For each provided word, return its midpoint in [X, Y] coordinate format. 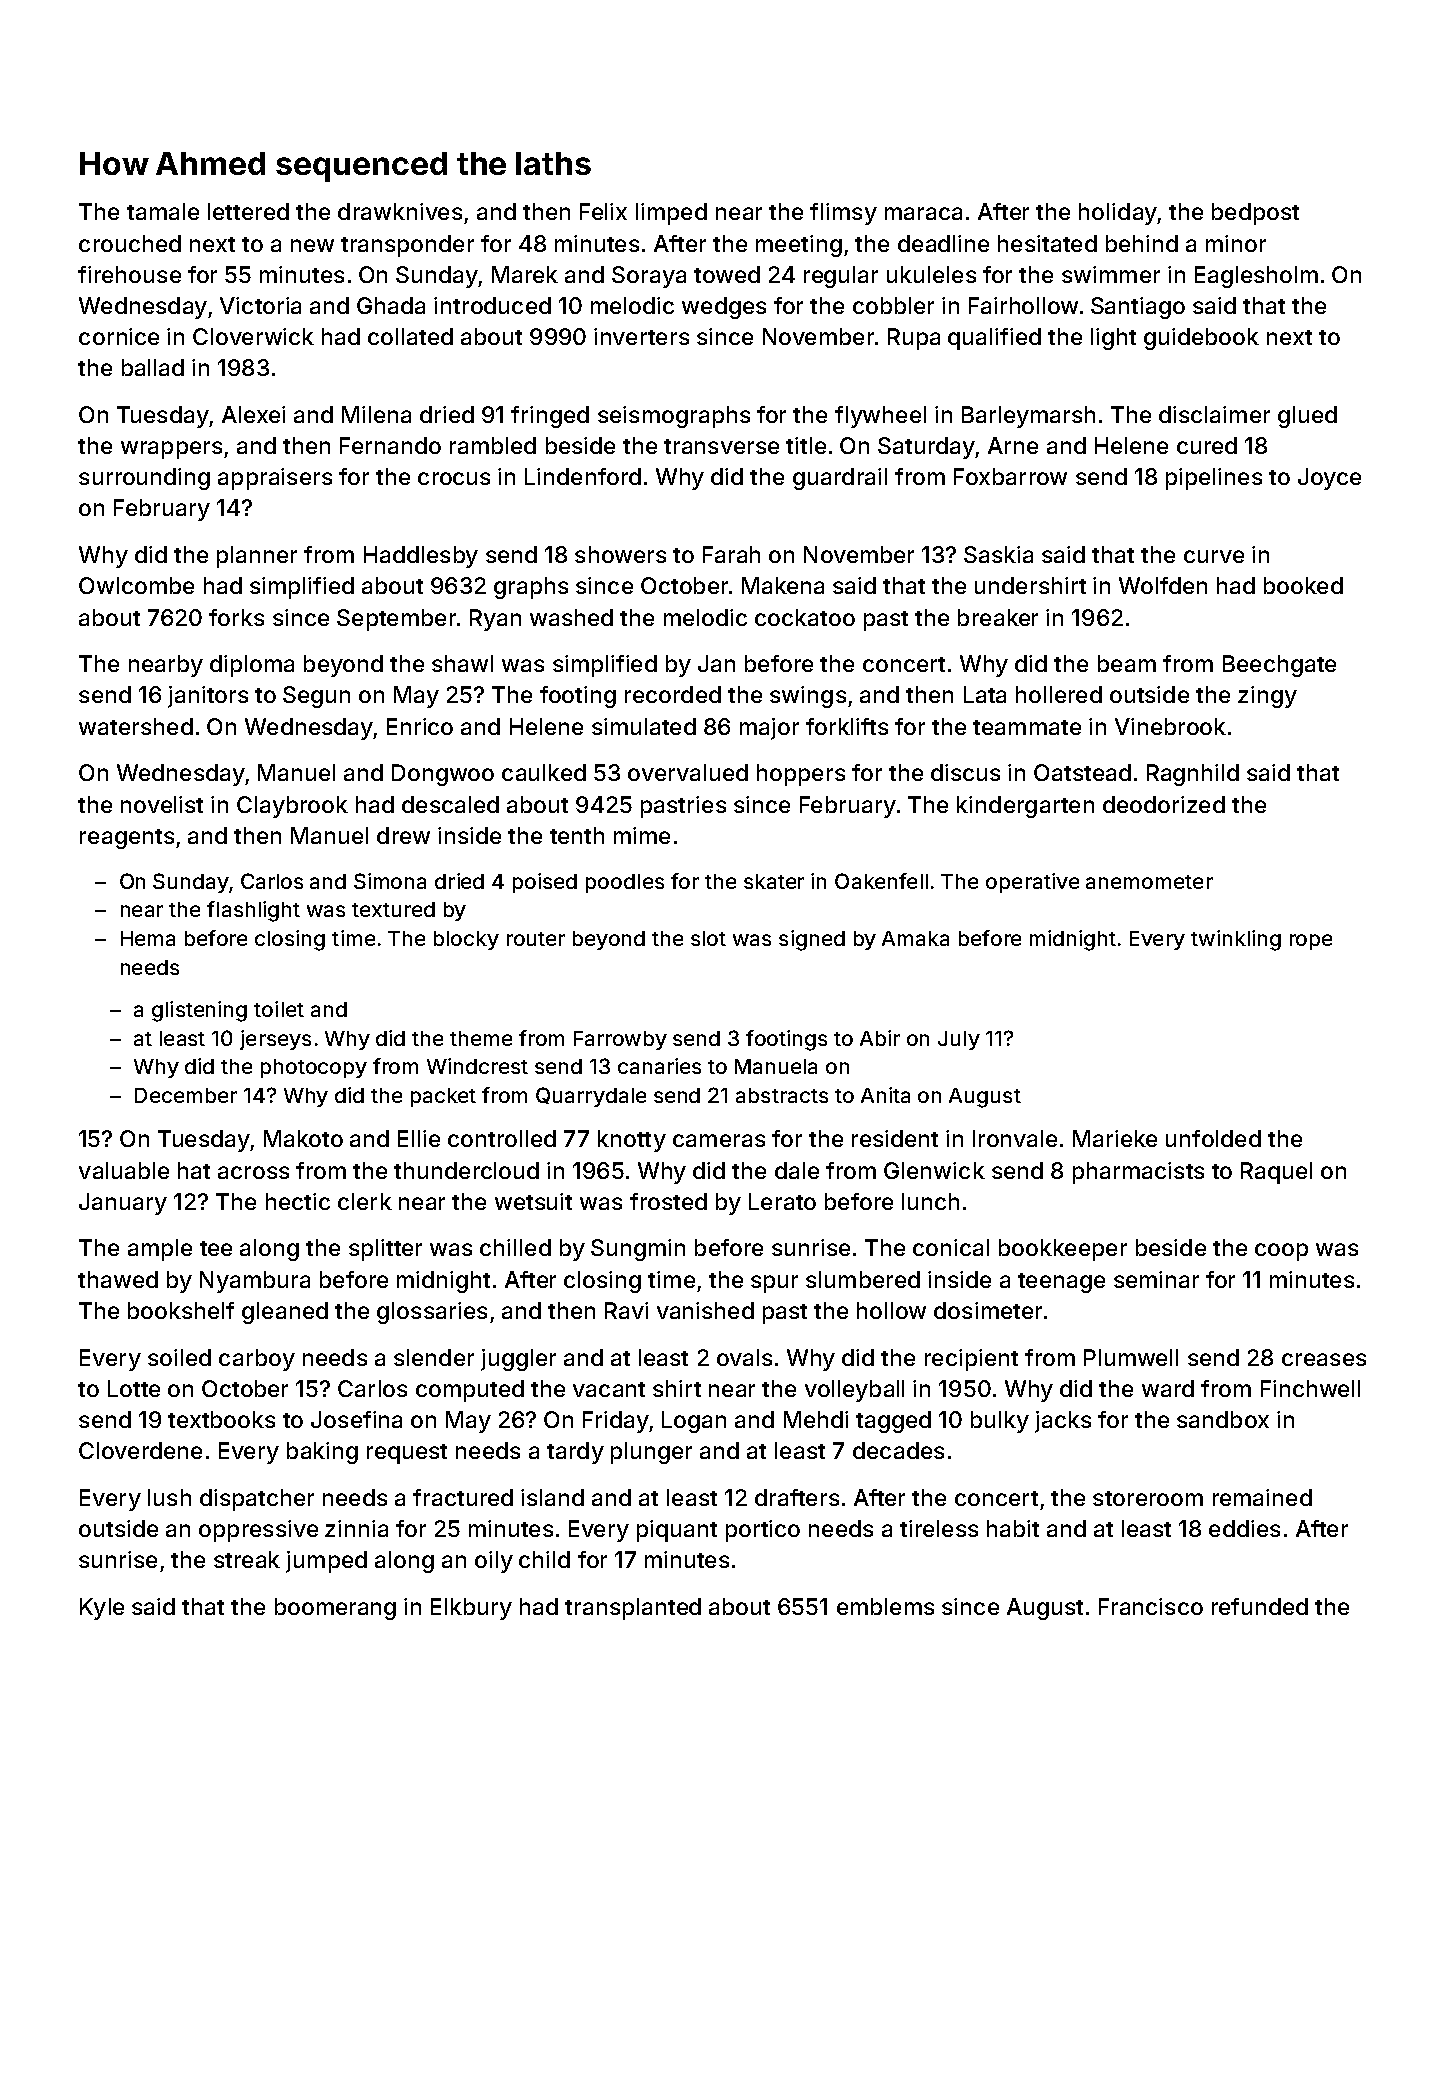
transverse [721, 446]
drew [403, 835]
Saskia [998, 554]
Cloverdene [140, 1450]
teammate [1027, 727]
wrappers [171, 450]
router [536, 939]
